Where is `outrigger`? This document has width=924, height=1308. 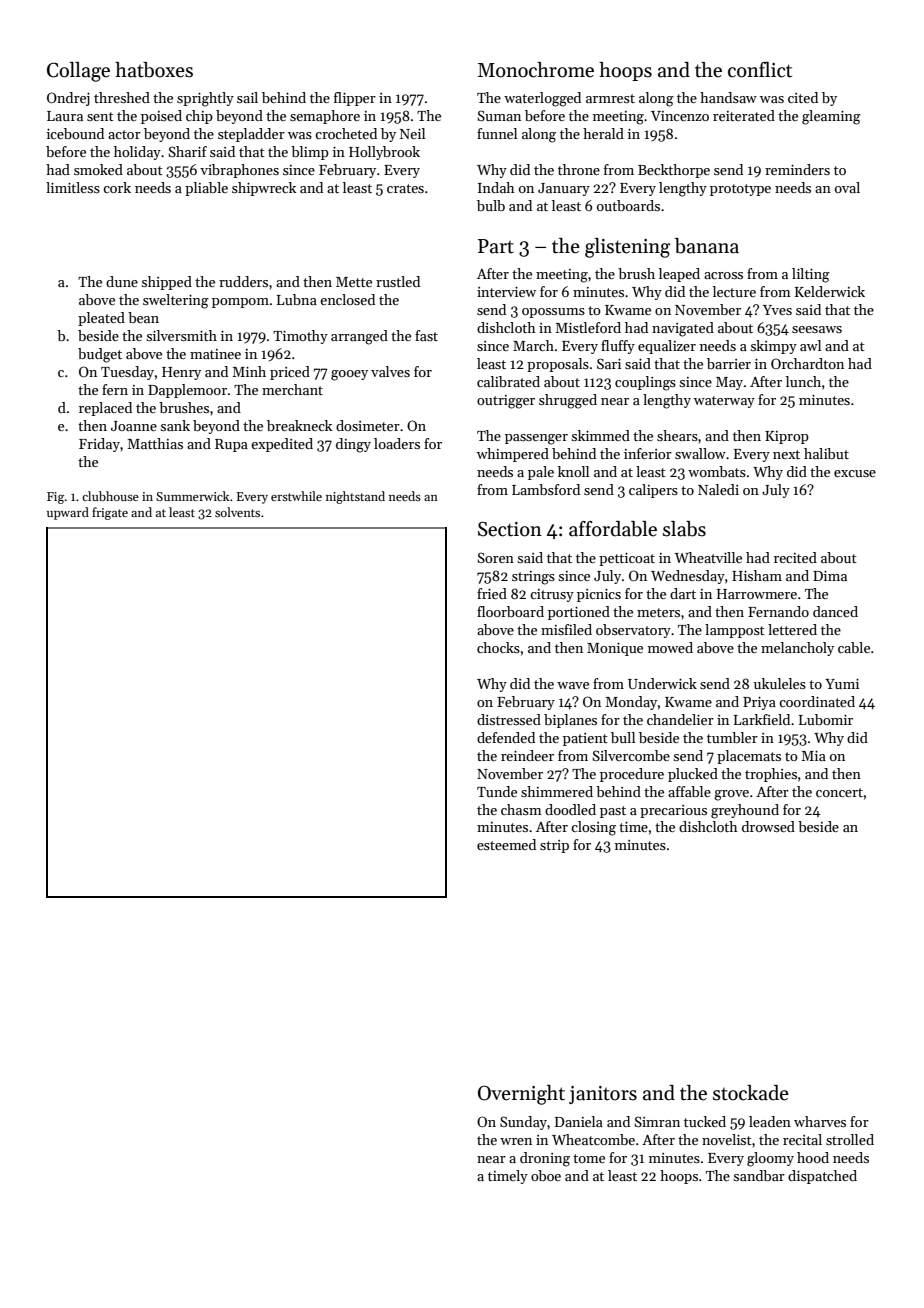
outrigger is located at coordinates (506, 402).
